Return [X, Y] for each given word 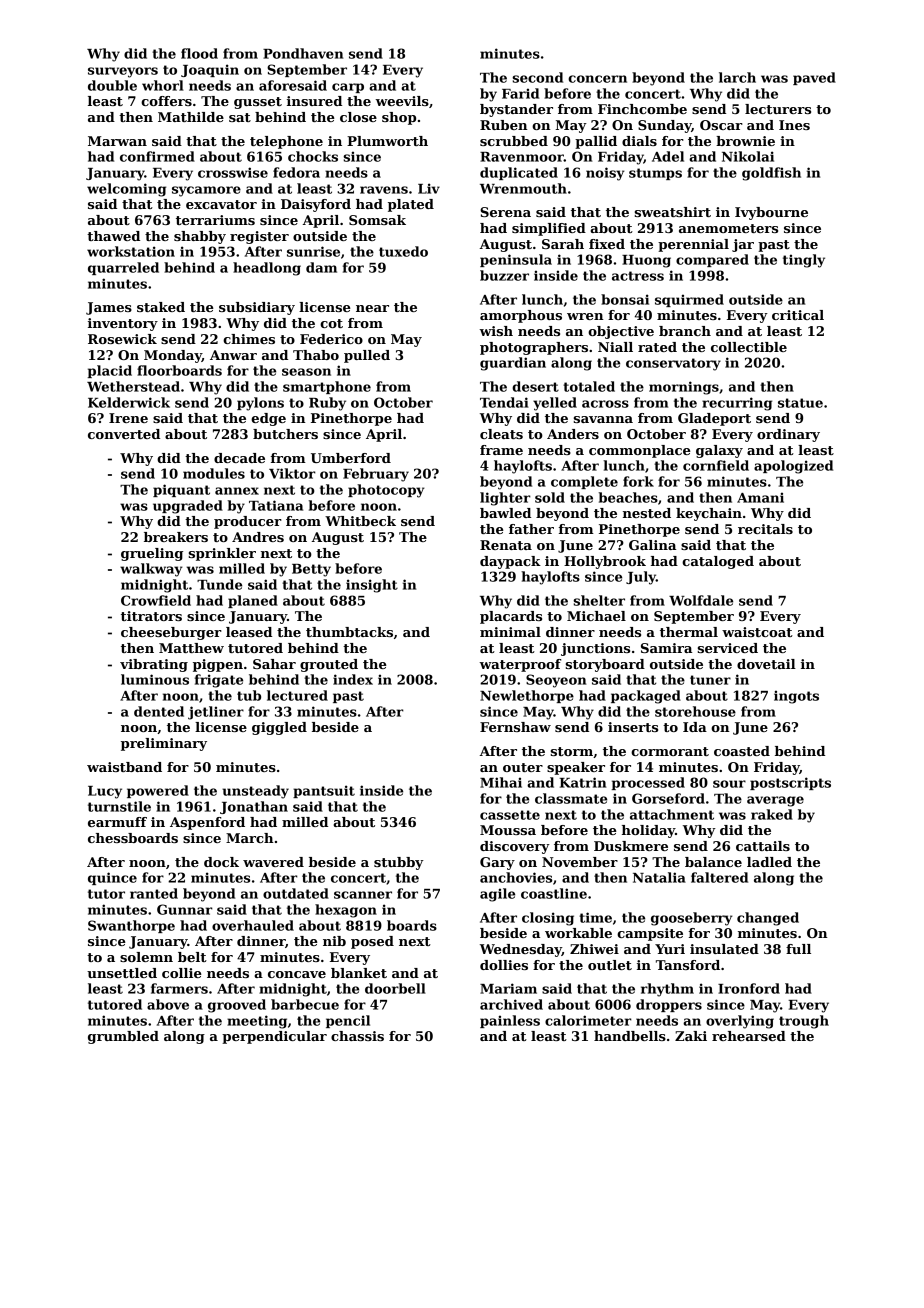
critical [798, 315]
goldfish [771, 174]
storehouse [695, 711]
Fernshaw [515, 727]
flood [199, 53]
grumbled [123, 1037]
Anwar [233, 355]
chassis [357, 1036]
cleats [501, 434]
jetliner [216, 713]
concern [597, 79]
